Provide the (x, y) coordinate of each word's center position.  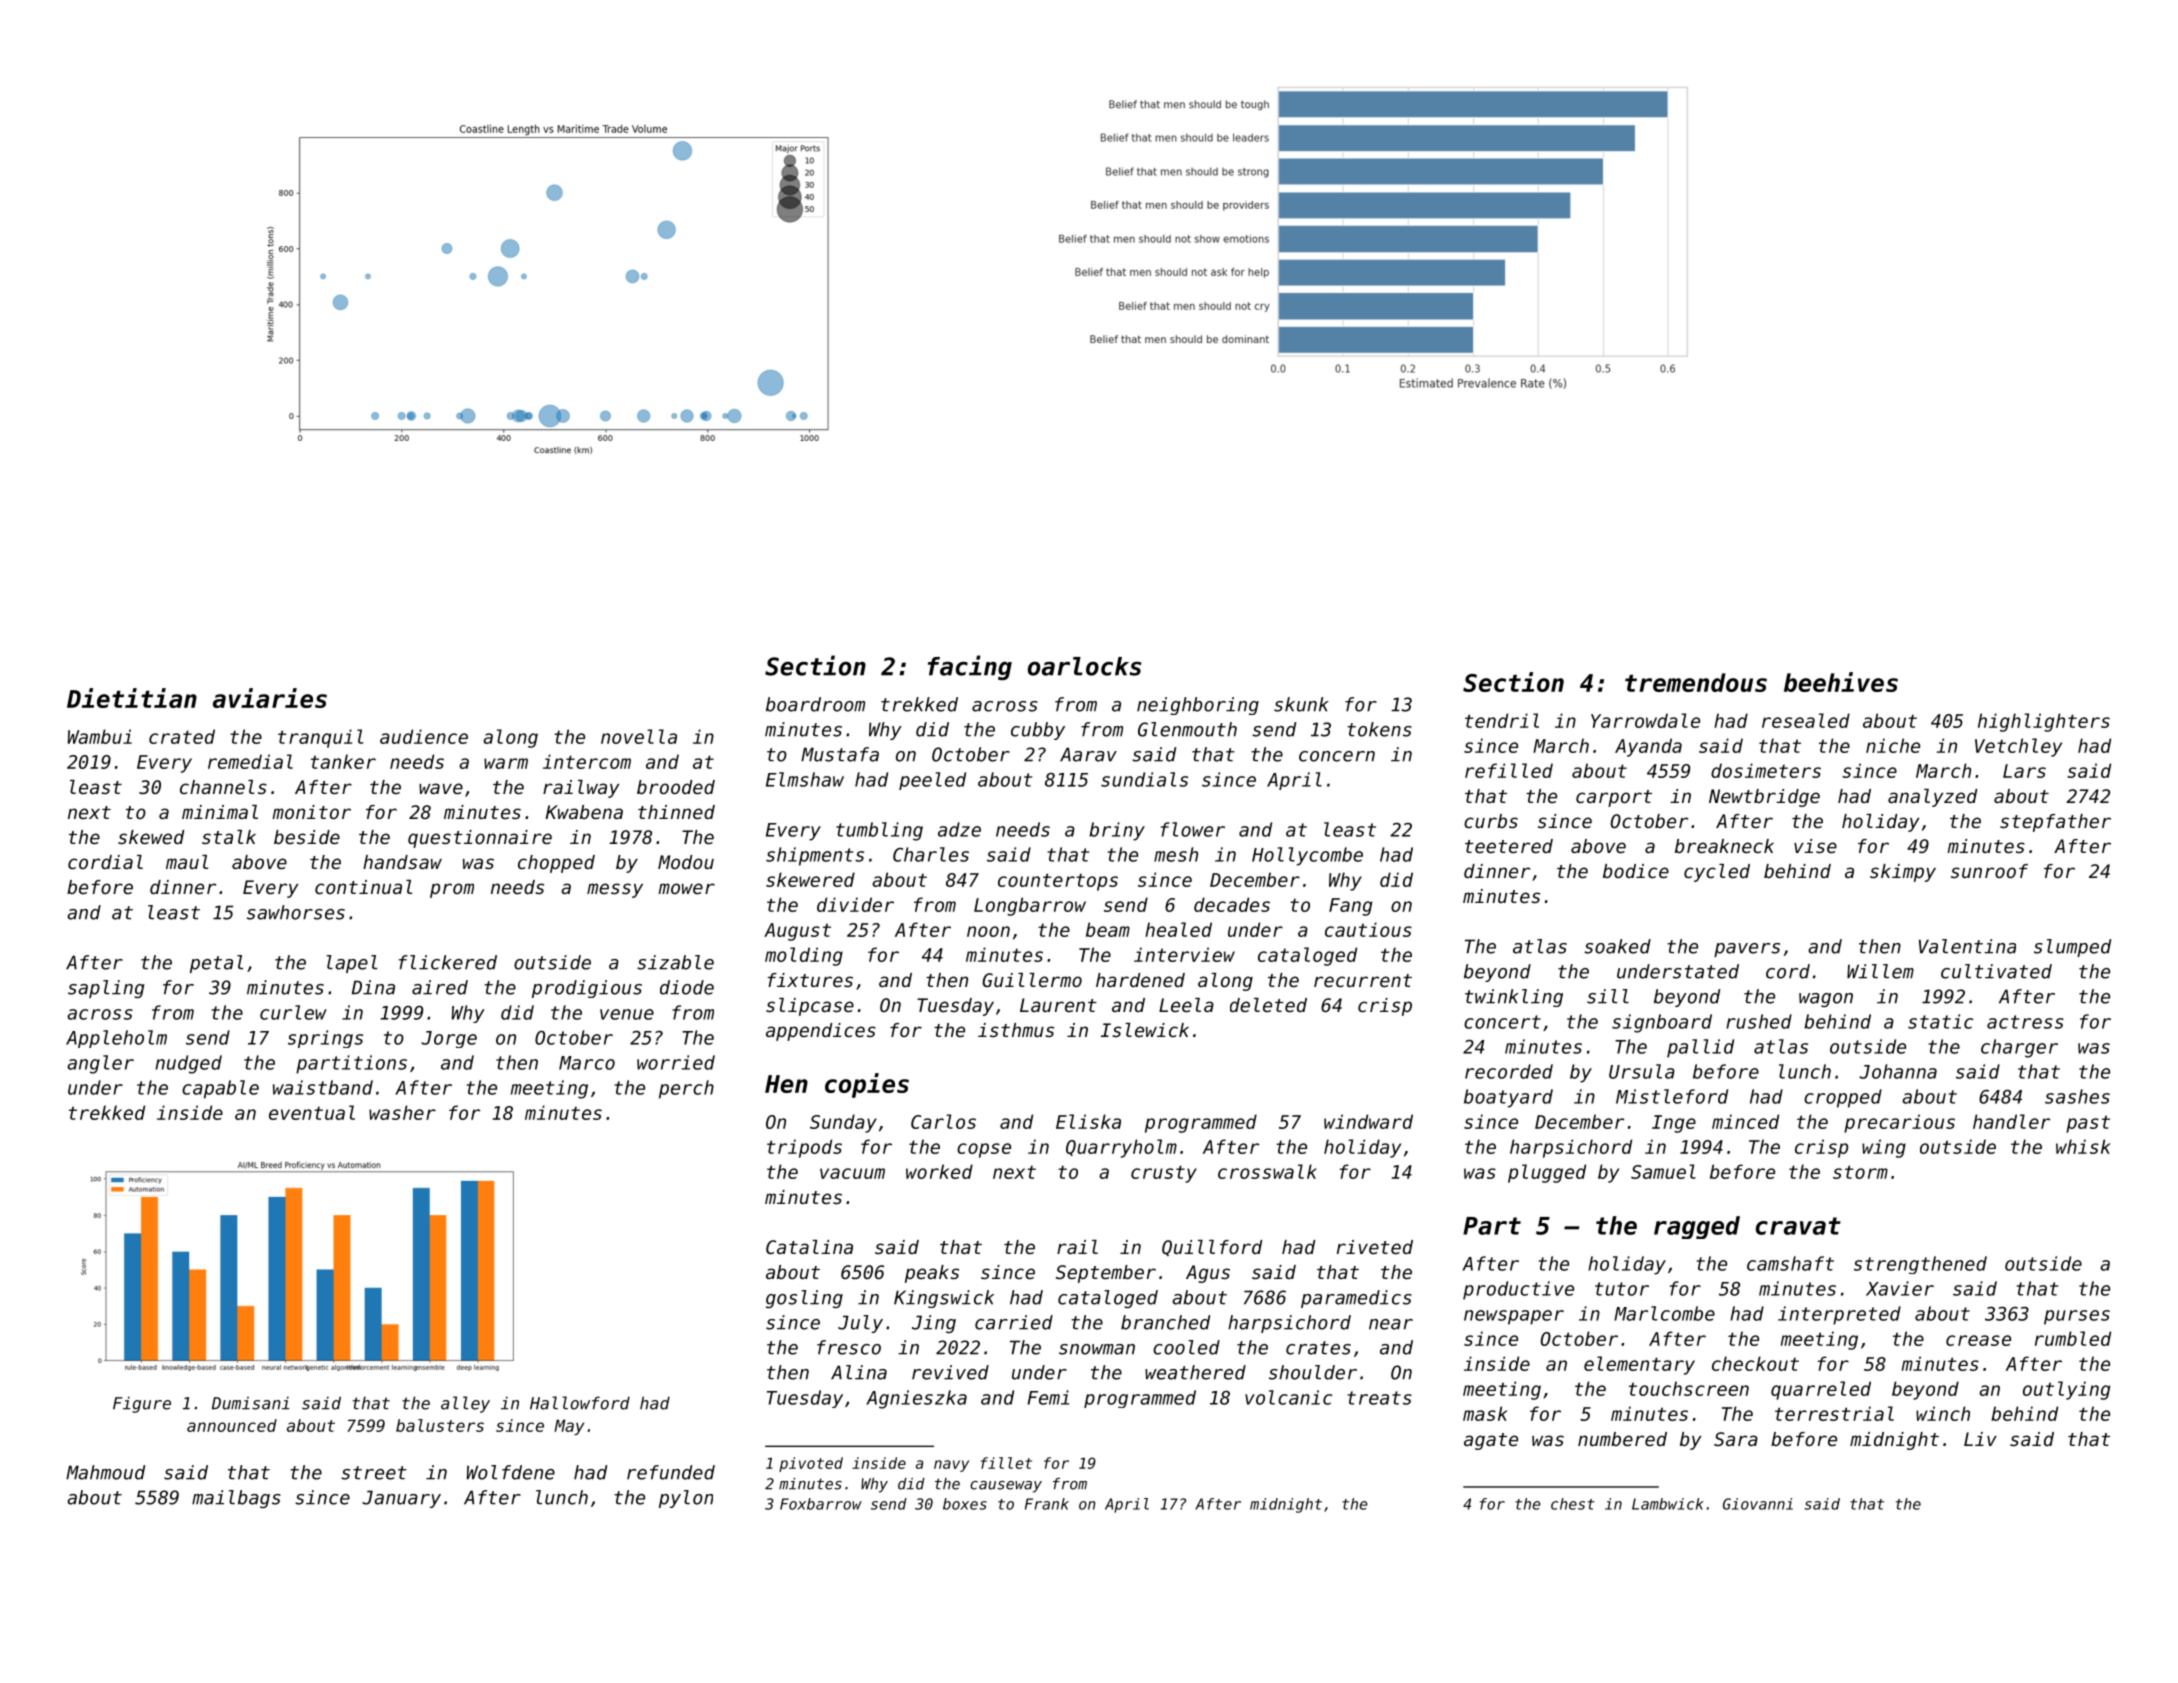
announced (232, 1425)
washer (402, 1112)
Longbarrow (1030, 906)
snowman (1097, 1349)
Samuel (1663, 1171)
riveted (1375, 1247)
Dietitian (132, 698)
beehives (1841, 682)
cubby (1038, 731)
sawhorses (296, 912)
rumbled (2073, 1338)
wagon (1826, 1000)
